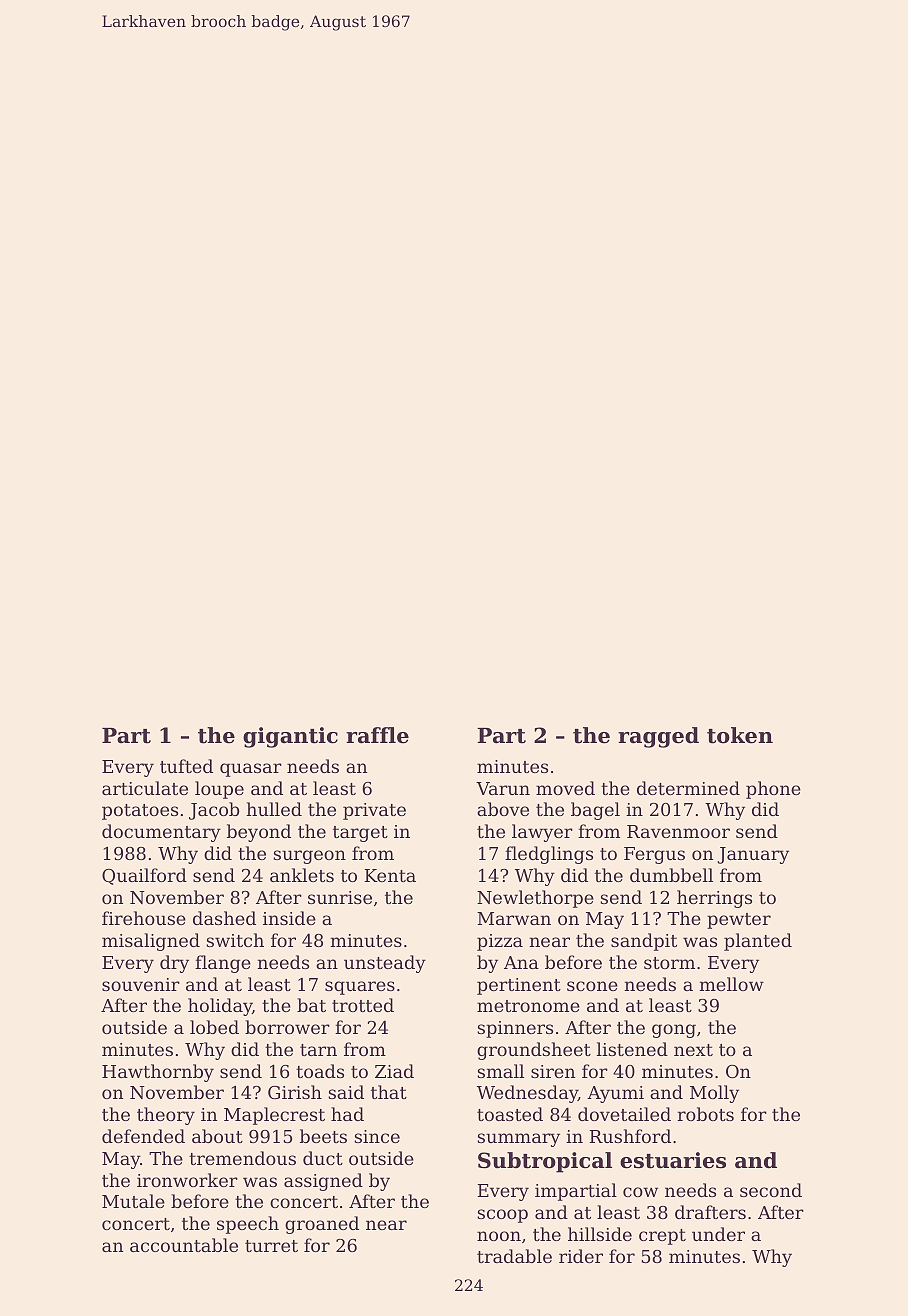 This screenshot has height=1316, width=908. Describe the element at coordinates (377, 1136) in the screenshot. I see `since` at that location.
